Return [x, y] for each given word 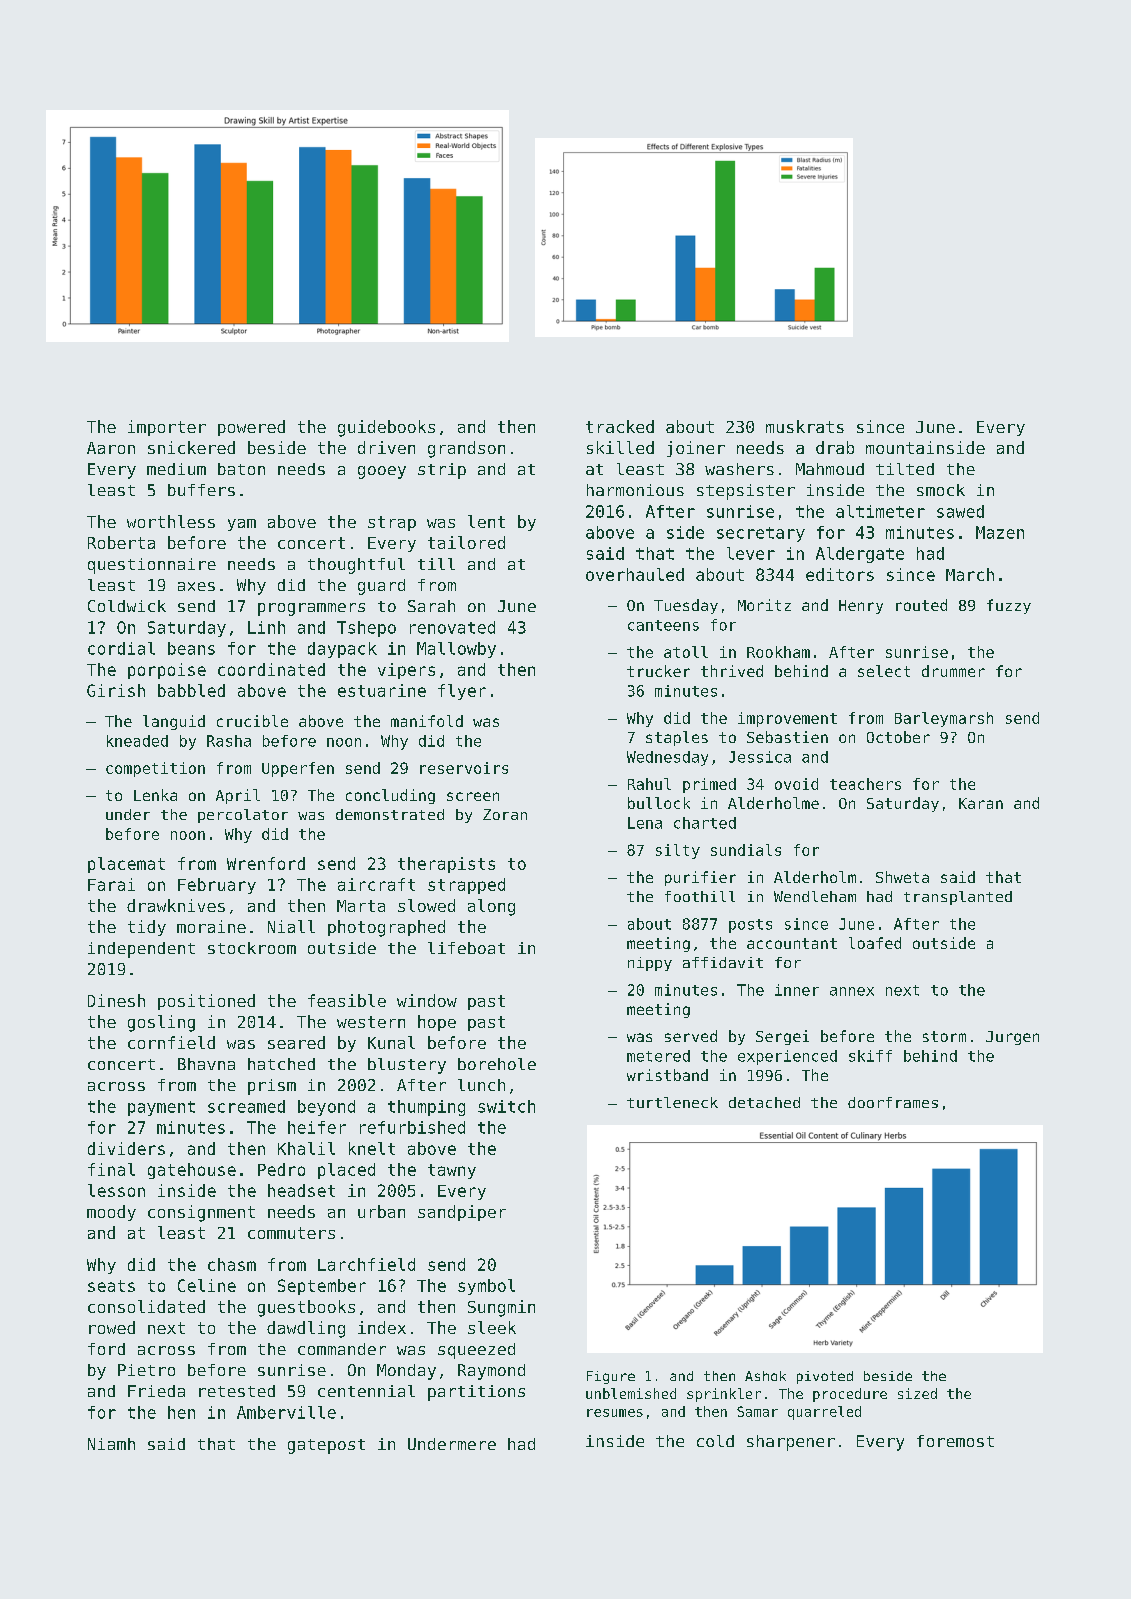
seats [111, 1286]
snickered [191, 447]
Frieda [156, 1391]
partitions [476, 1393]
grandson [466, 449]
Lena [645, 823]
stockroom [252, 948]
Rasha [229, 741]
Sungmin [501, 1308]
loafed [875, 943]
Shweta [902, 877]
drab [835, 447]
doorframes [893, 1102]
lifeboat [466, 948]
